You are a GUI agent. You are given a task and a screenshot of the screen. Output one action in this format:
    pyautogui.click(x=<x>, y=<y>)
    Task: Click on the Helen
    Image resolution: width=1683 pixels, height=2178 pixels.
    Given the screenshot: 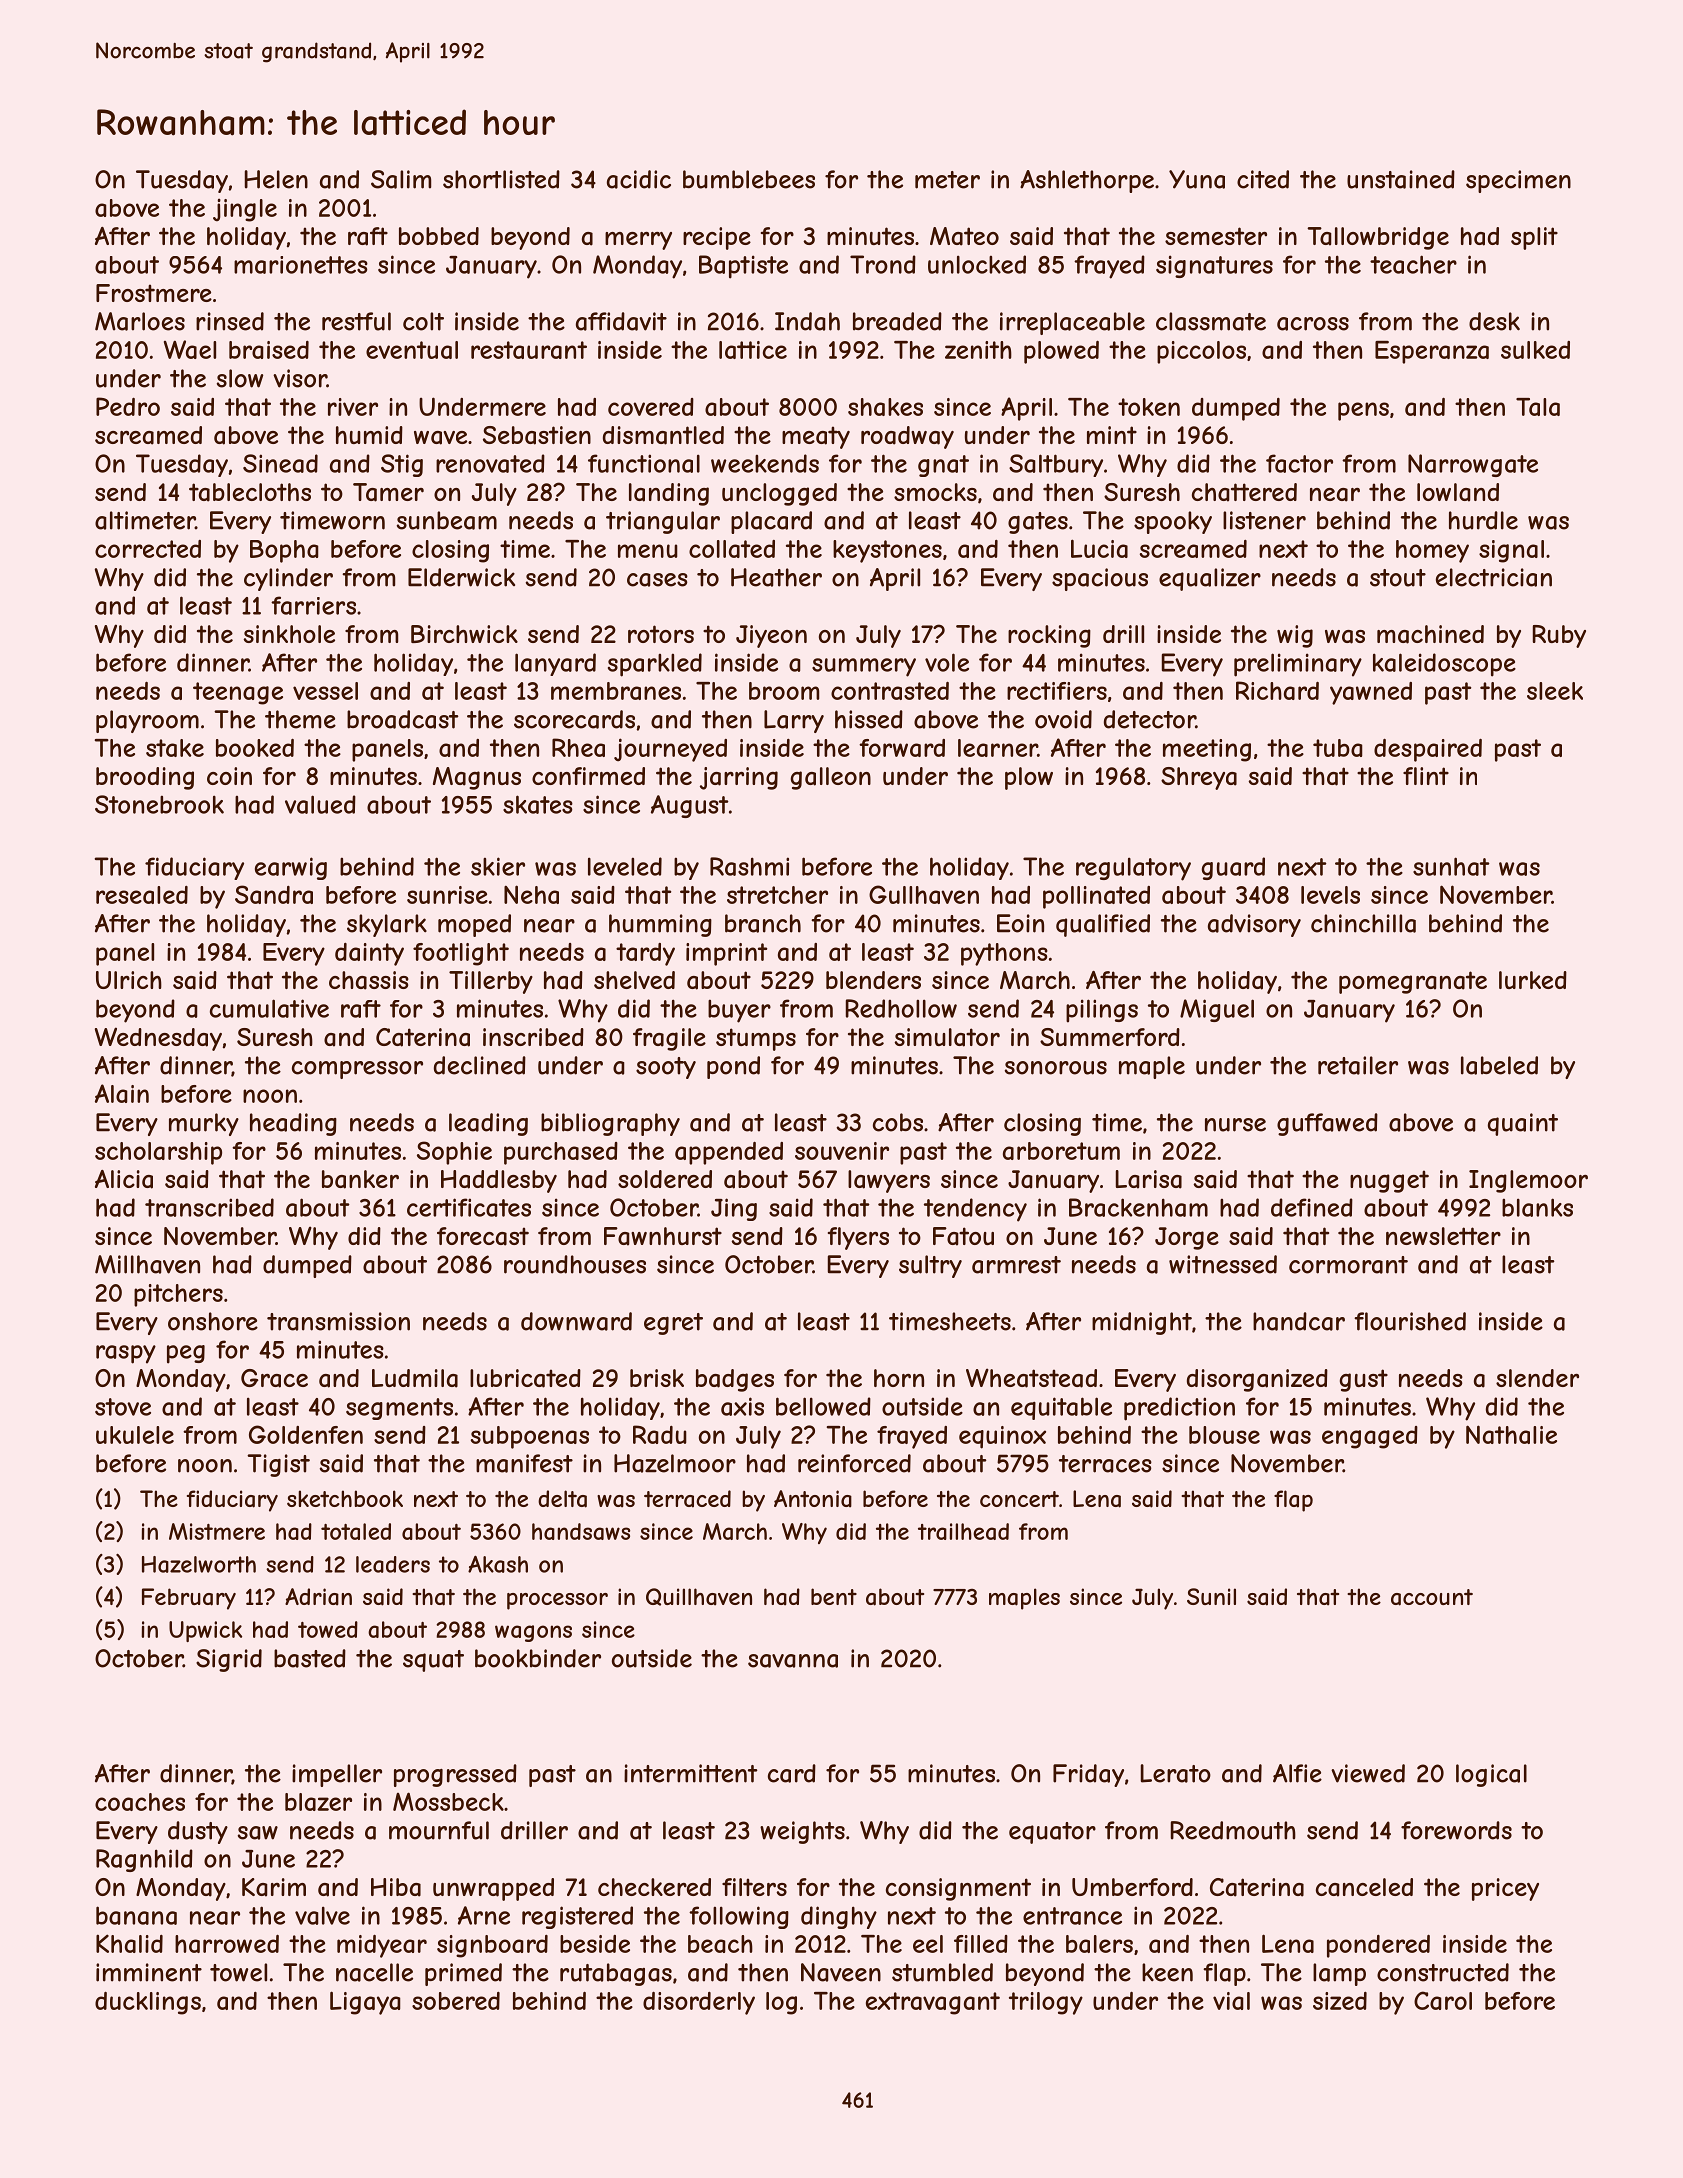 What is the action you would take?
    pyautogui.click(x=276, y=179)
